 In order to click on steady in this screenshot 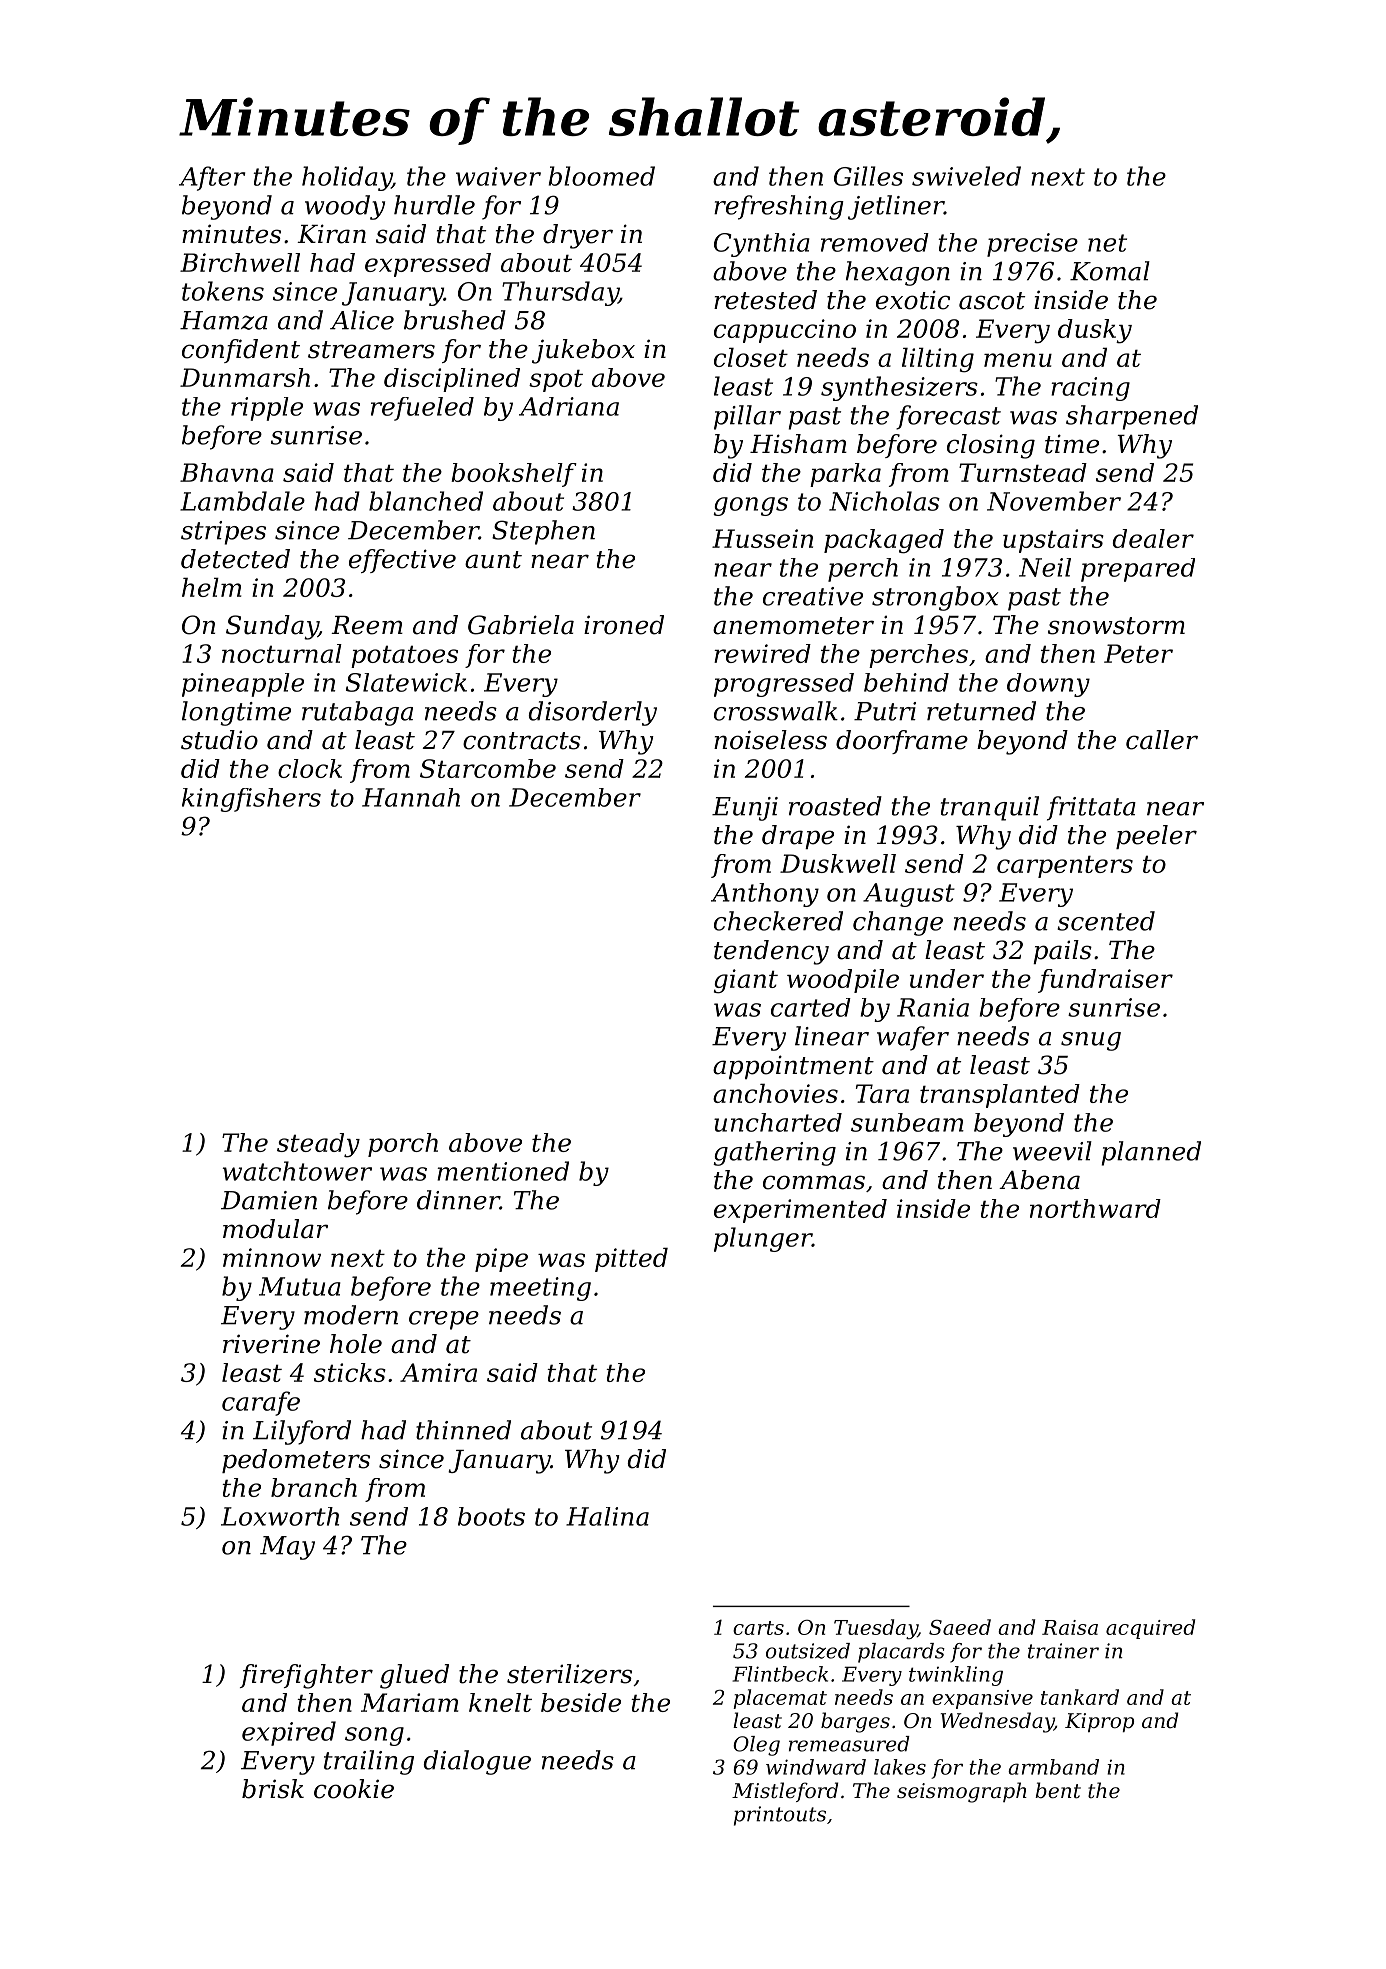, I will do `click(318, 1145)`.
